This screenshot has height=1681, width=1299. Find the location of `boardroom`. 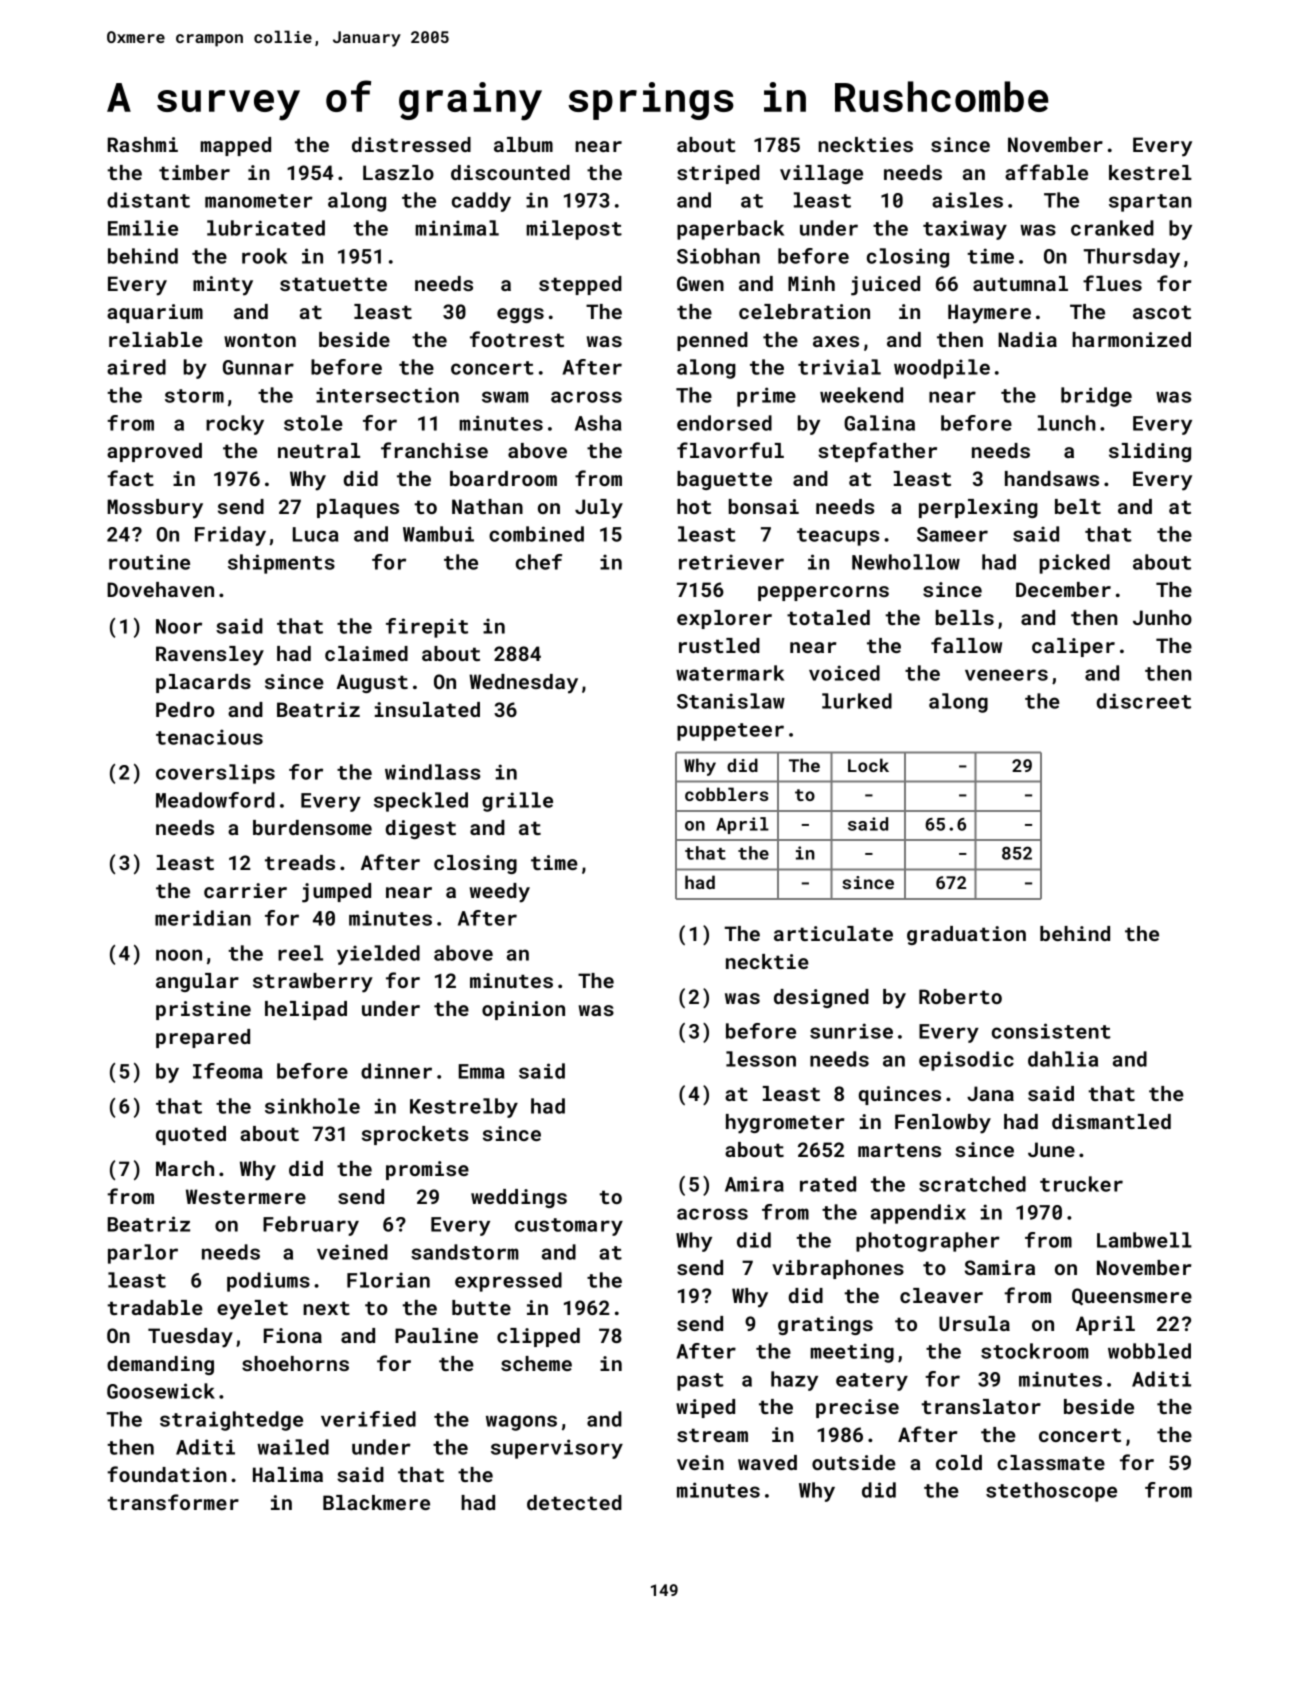

boardroom is located at coordinates (503, 478).
